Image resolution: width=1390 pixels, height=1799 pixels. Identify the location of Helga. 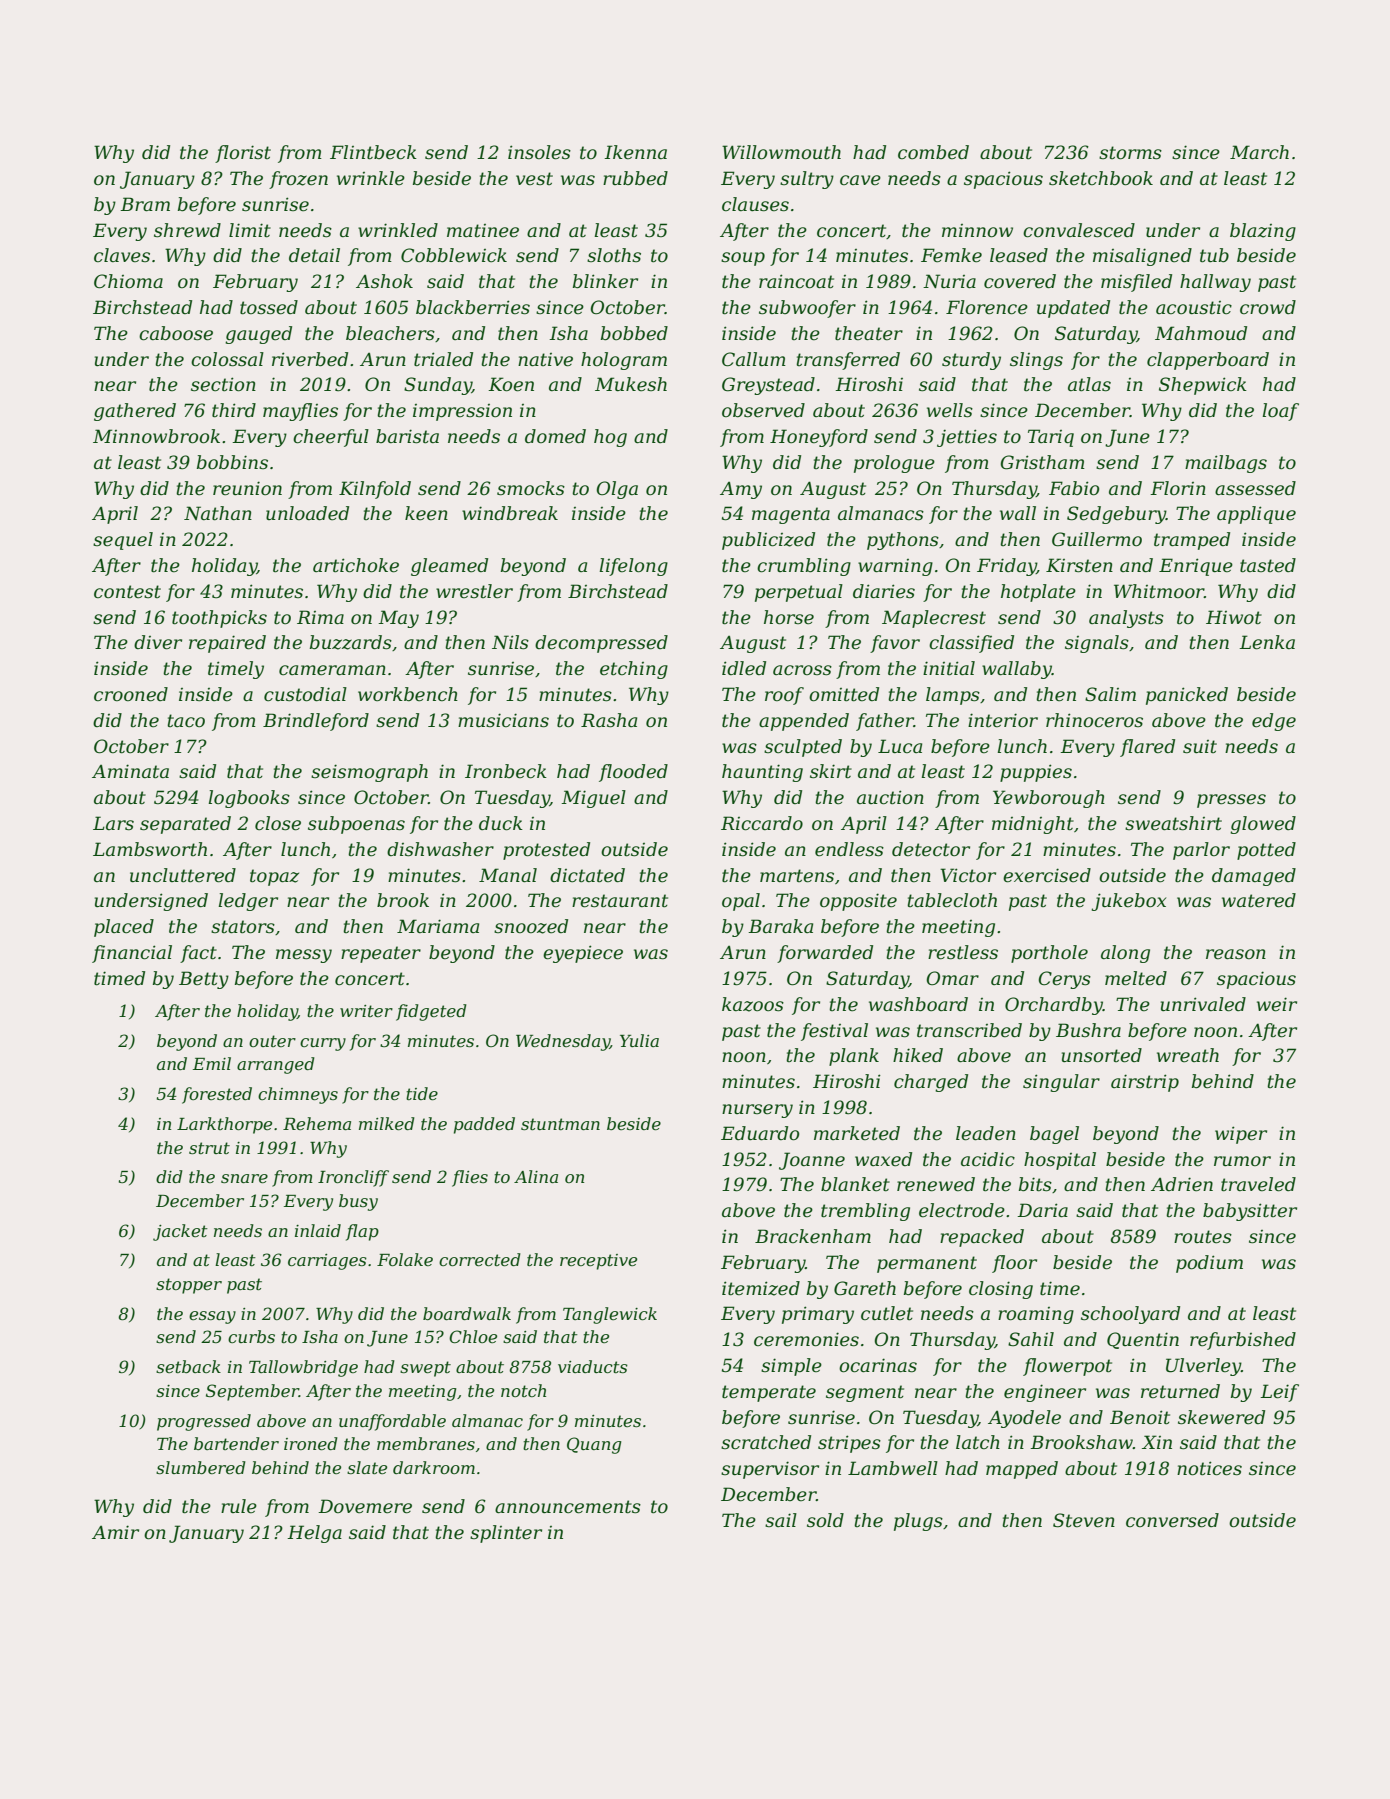
(314, 1534).
